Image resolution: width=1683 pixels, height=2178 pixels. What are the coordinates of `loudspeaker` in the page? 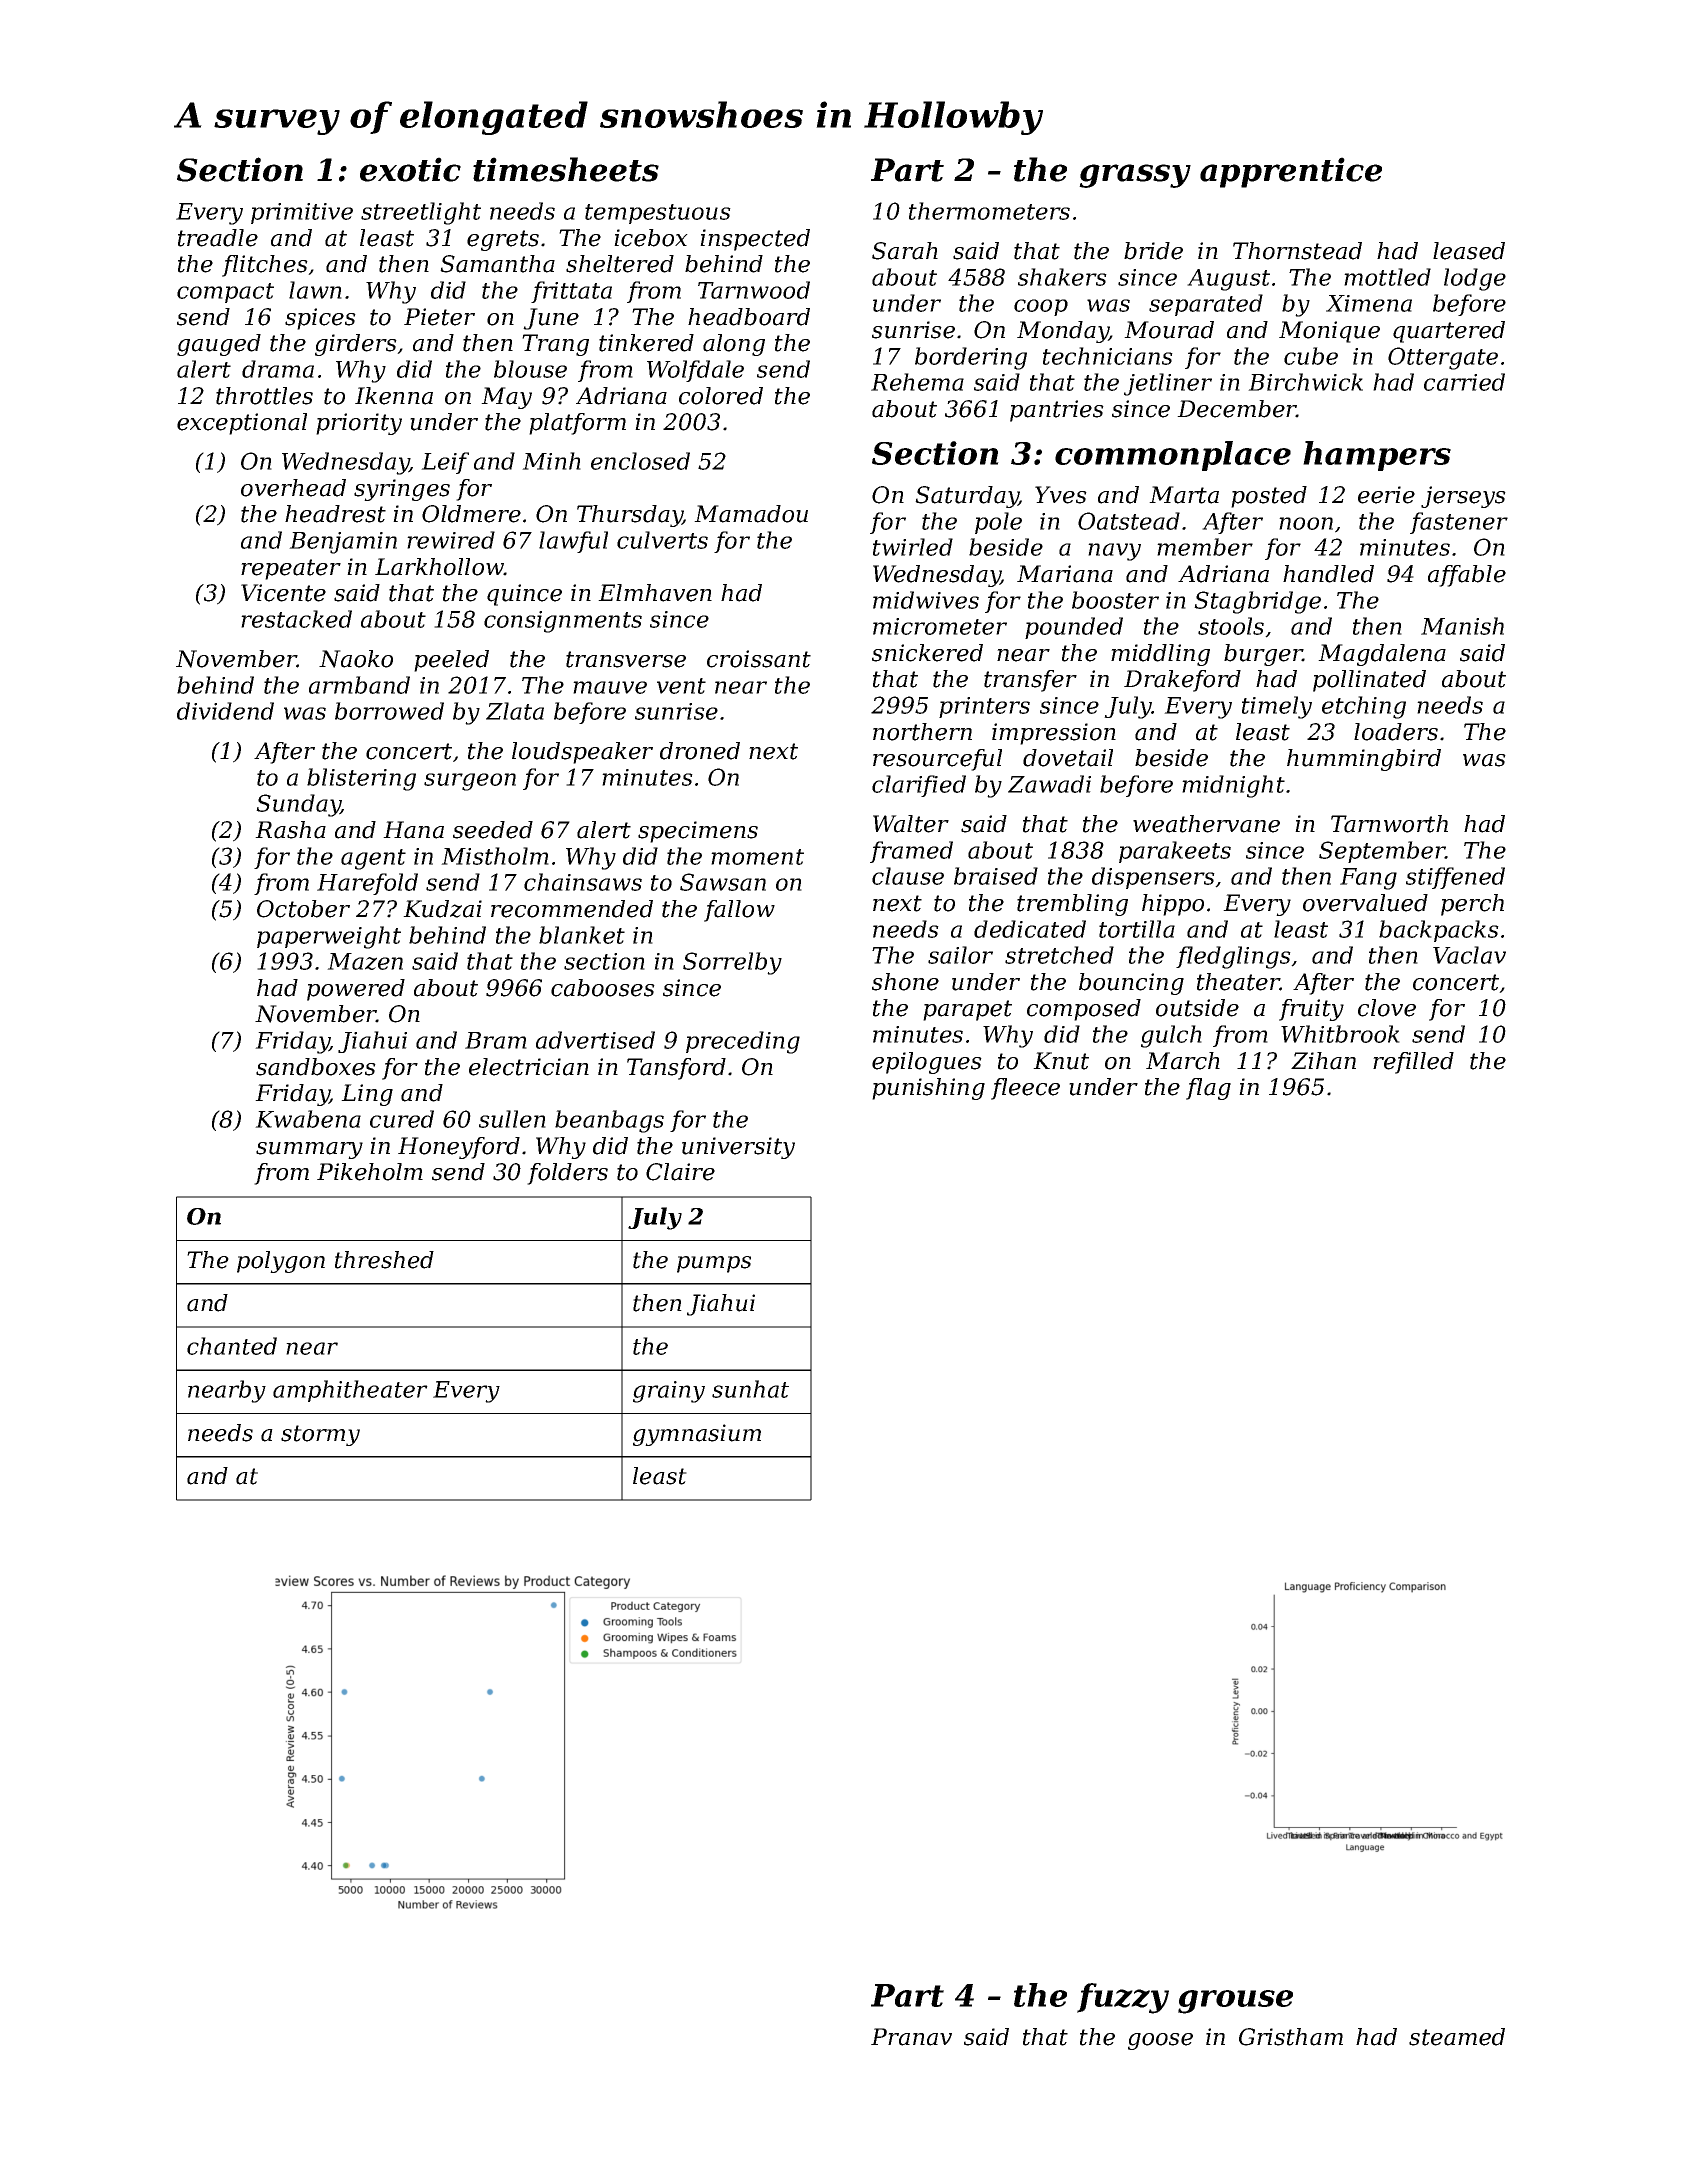 It's located at (582, 753).
